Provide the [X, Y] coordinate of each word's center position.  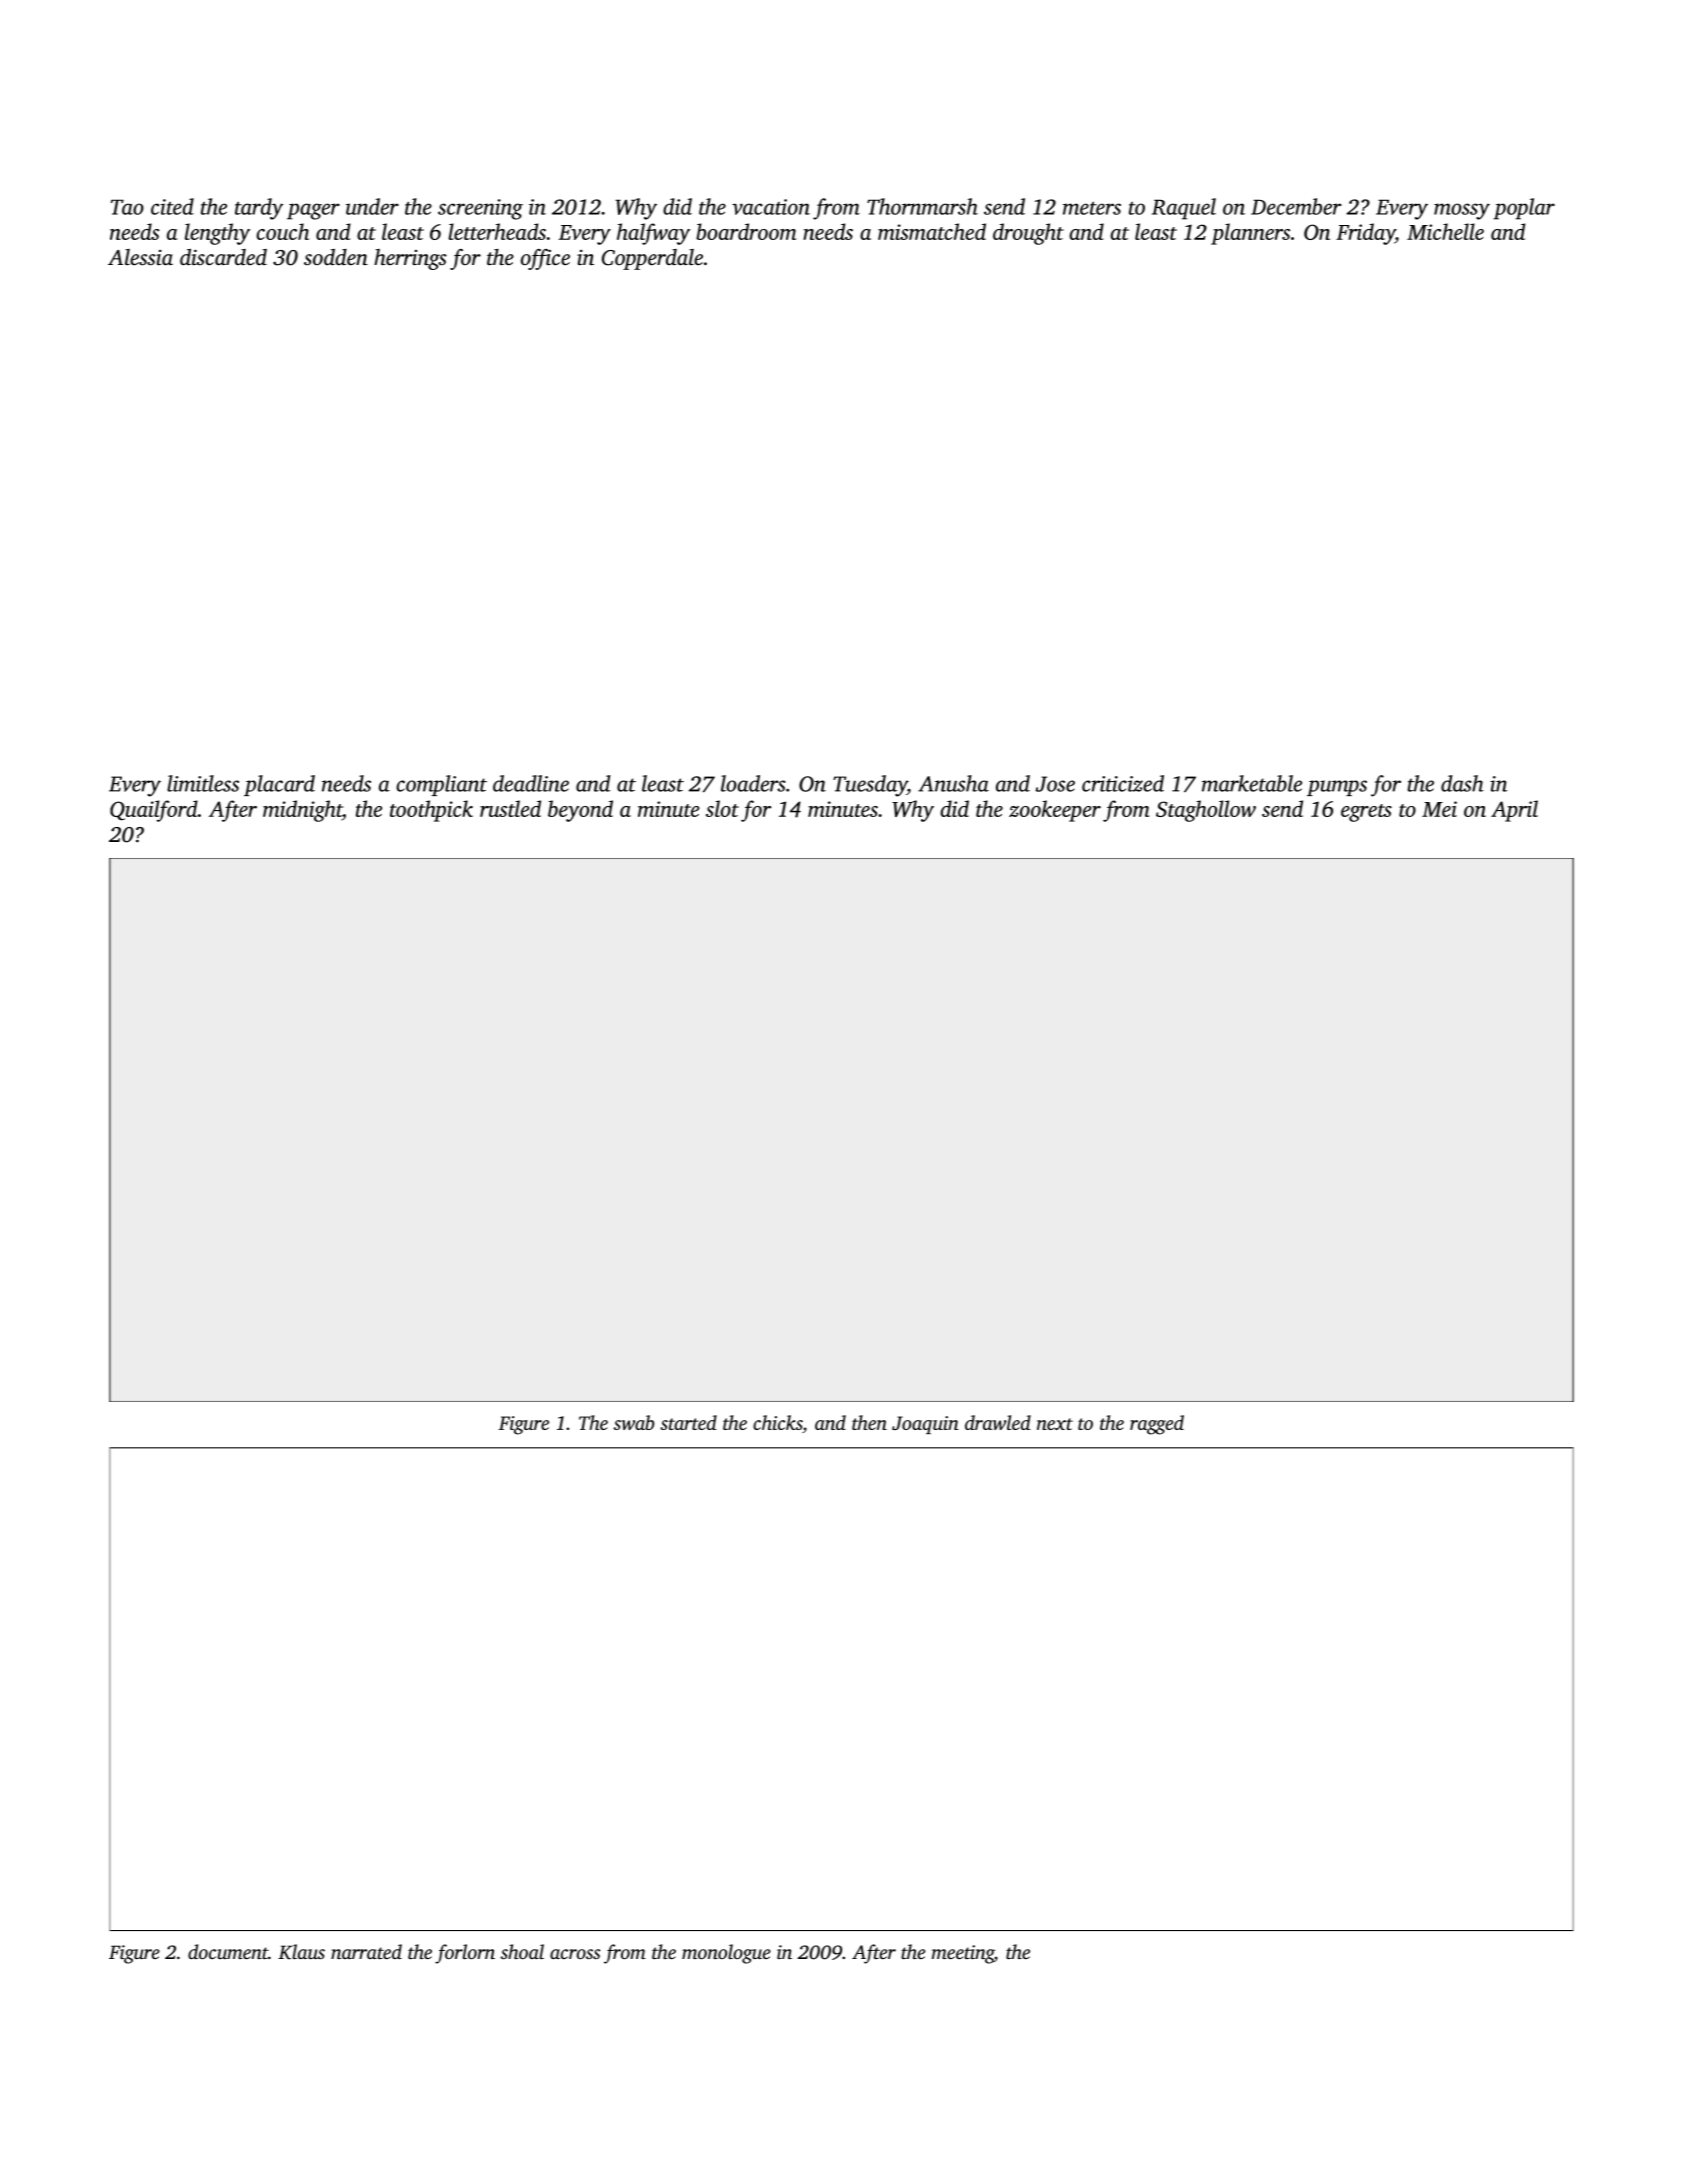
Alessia [140, 257]
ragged [1157, 1425]
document [228, 1951]
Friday [1365, 234]
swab [634, 1422]
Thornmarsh [922, 206]
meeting [963, 1954]
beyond [580, 811]
